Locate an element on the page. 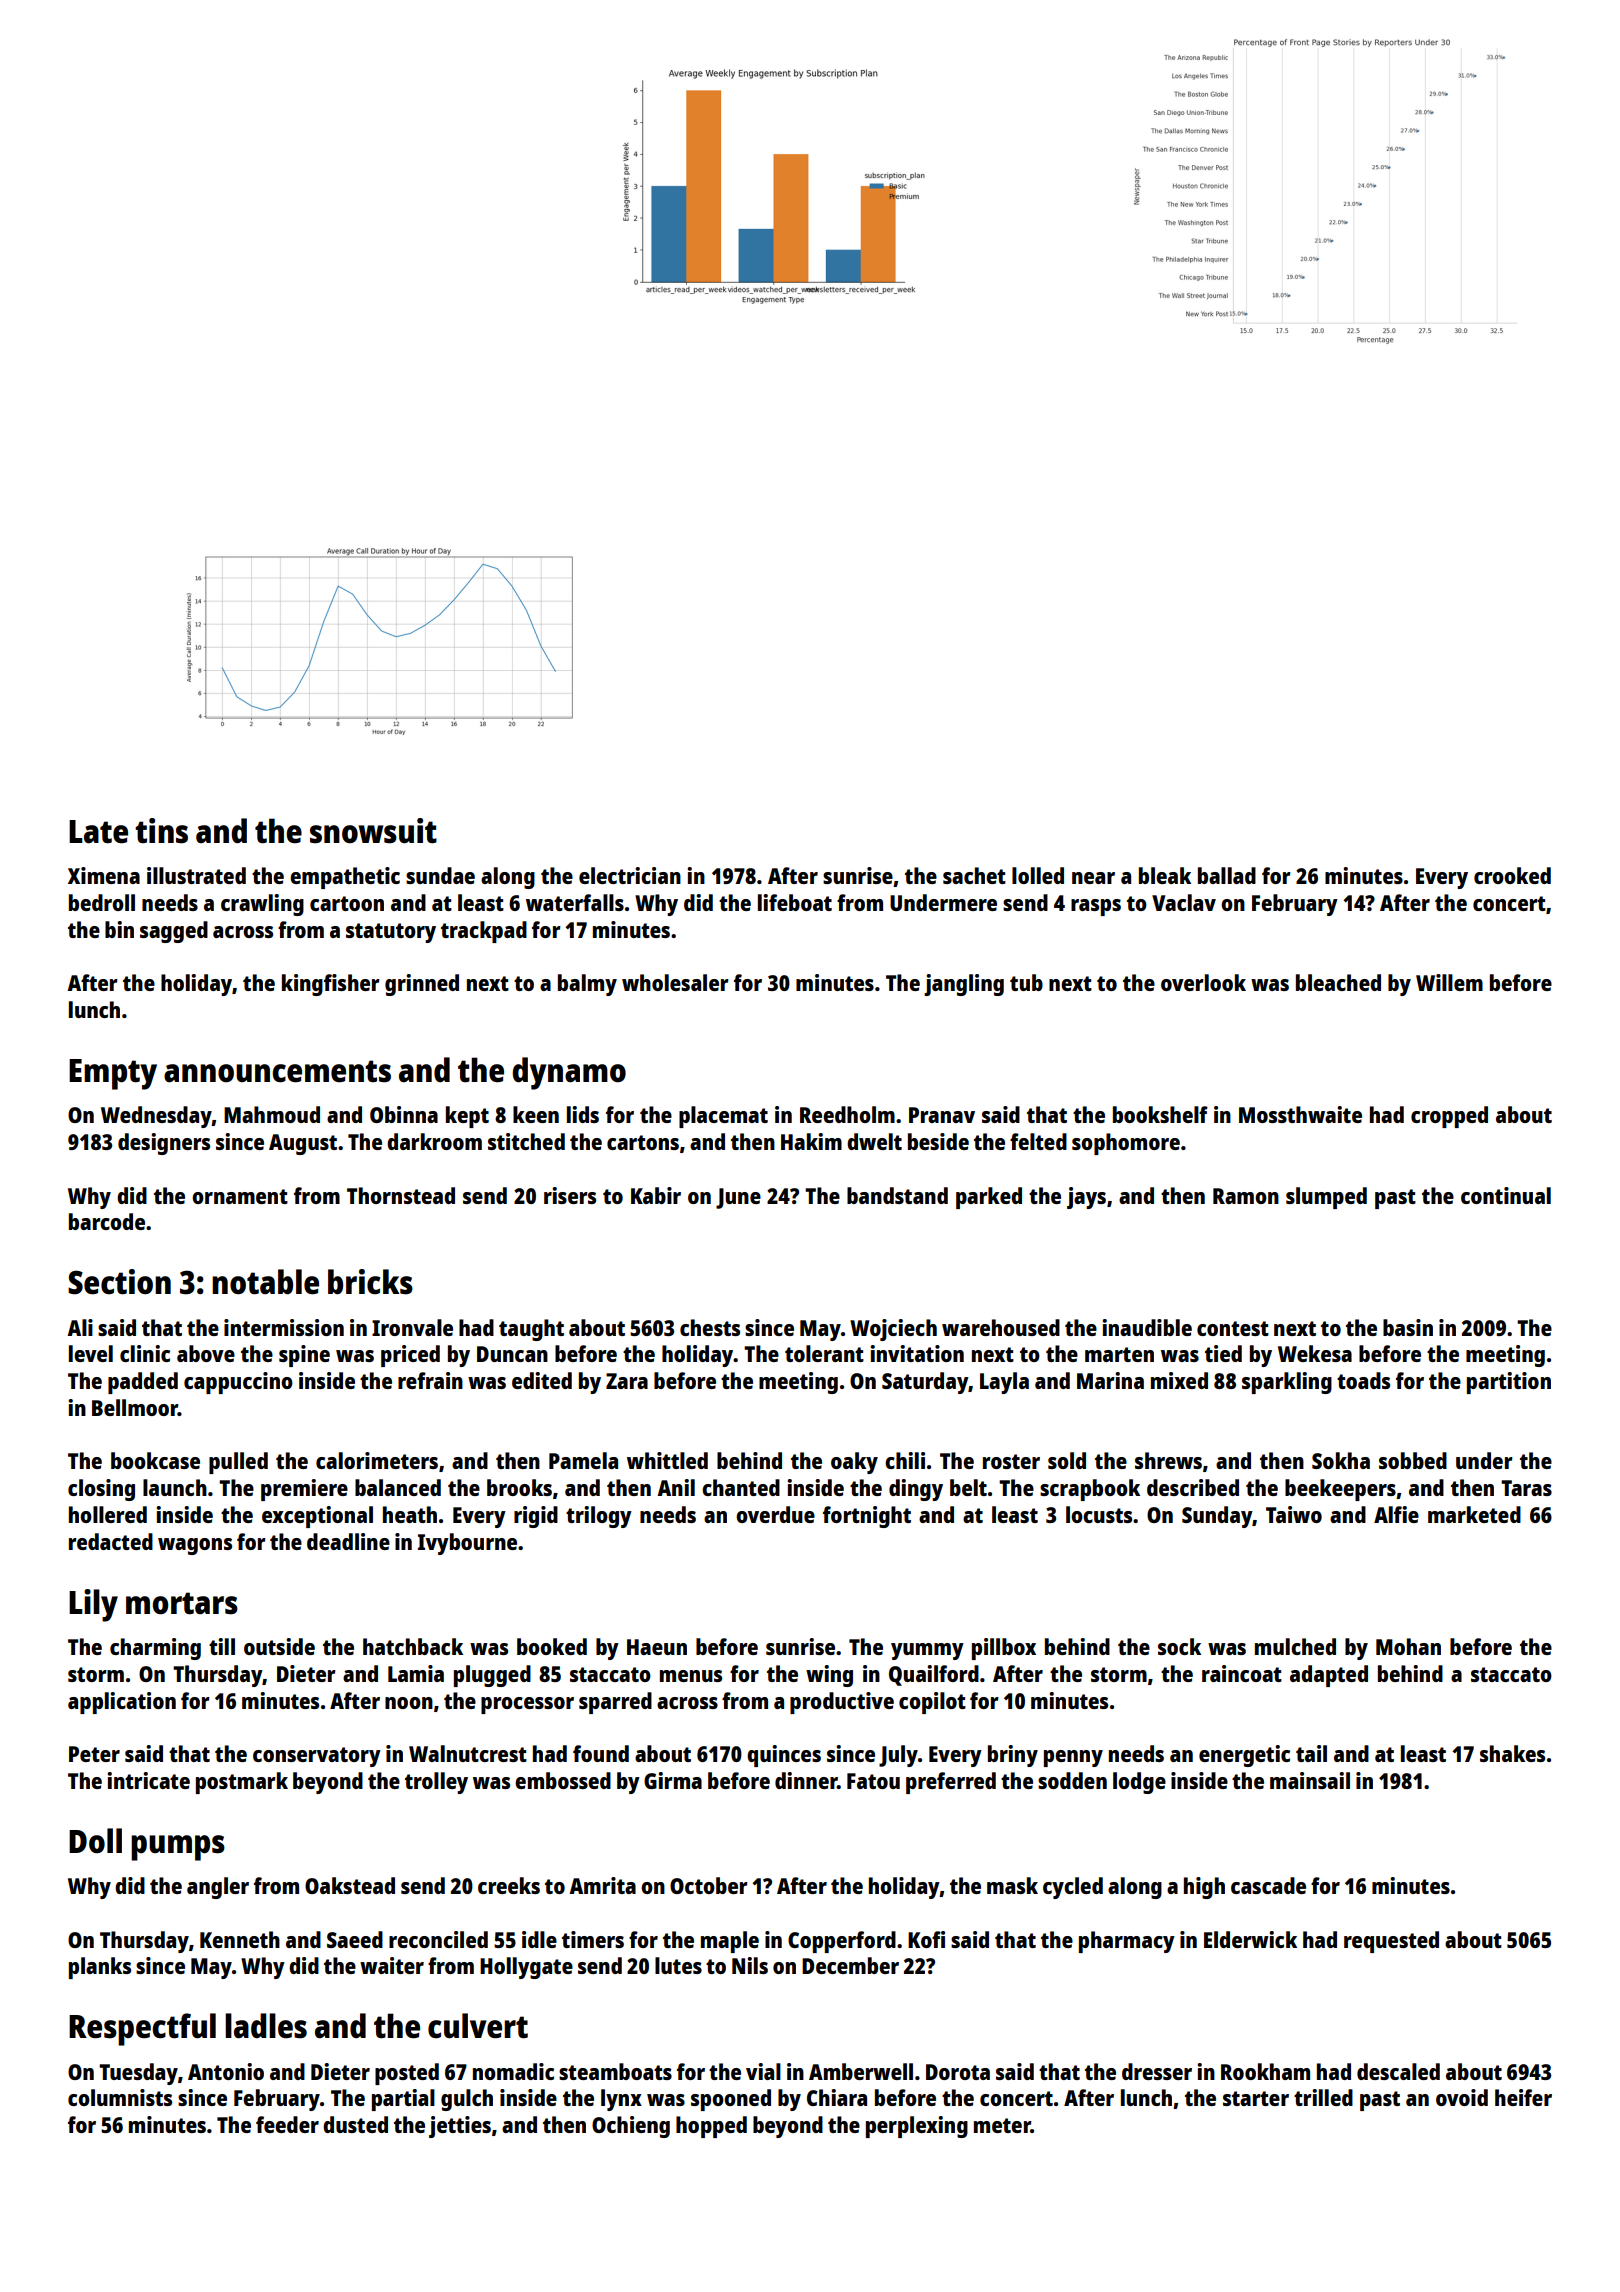 The height and width of the page is (2292, 1620). whittled is located at coordinates (667, 1460).
